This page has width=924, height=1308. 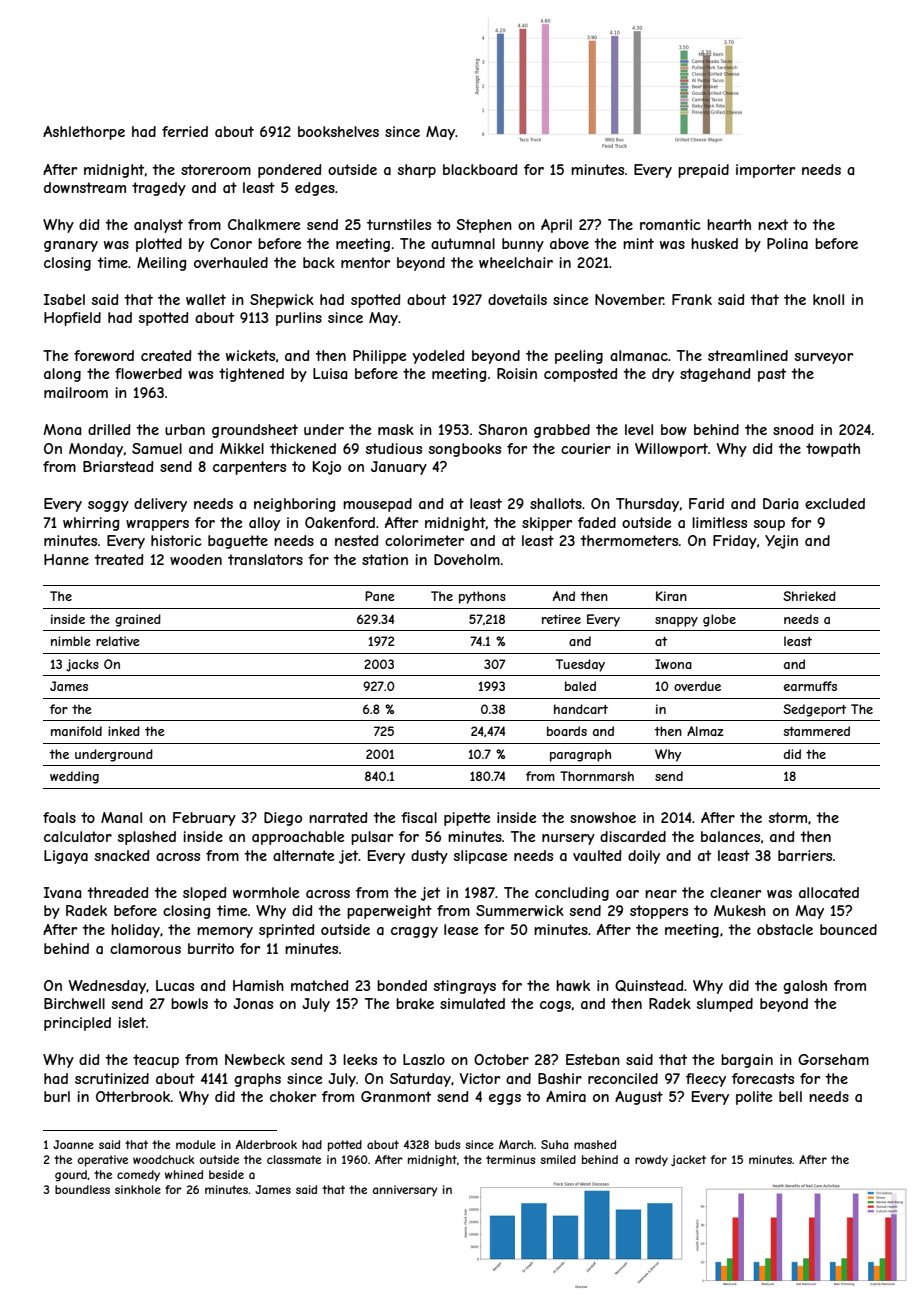 I want to click on smiled, so click(x=558, y=1159).
